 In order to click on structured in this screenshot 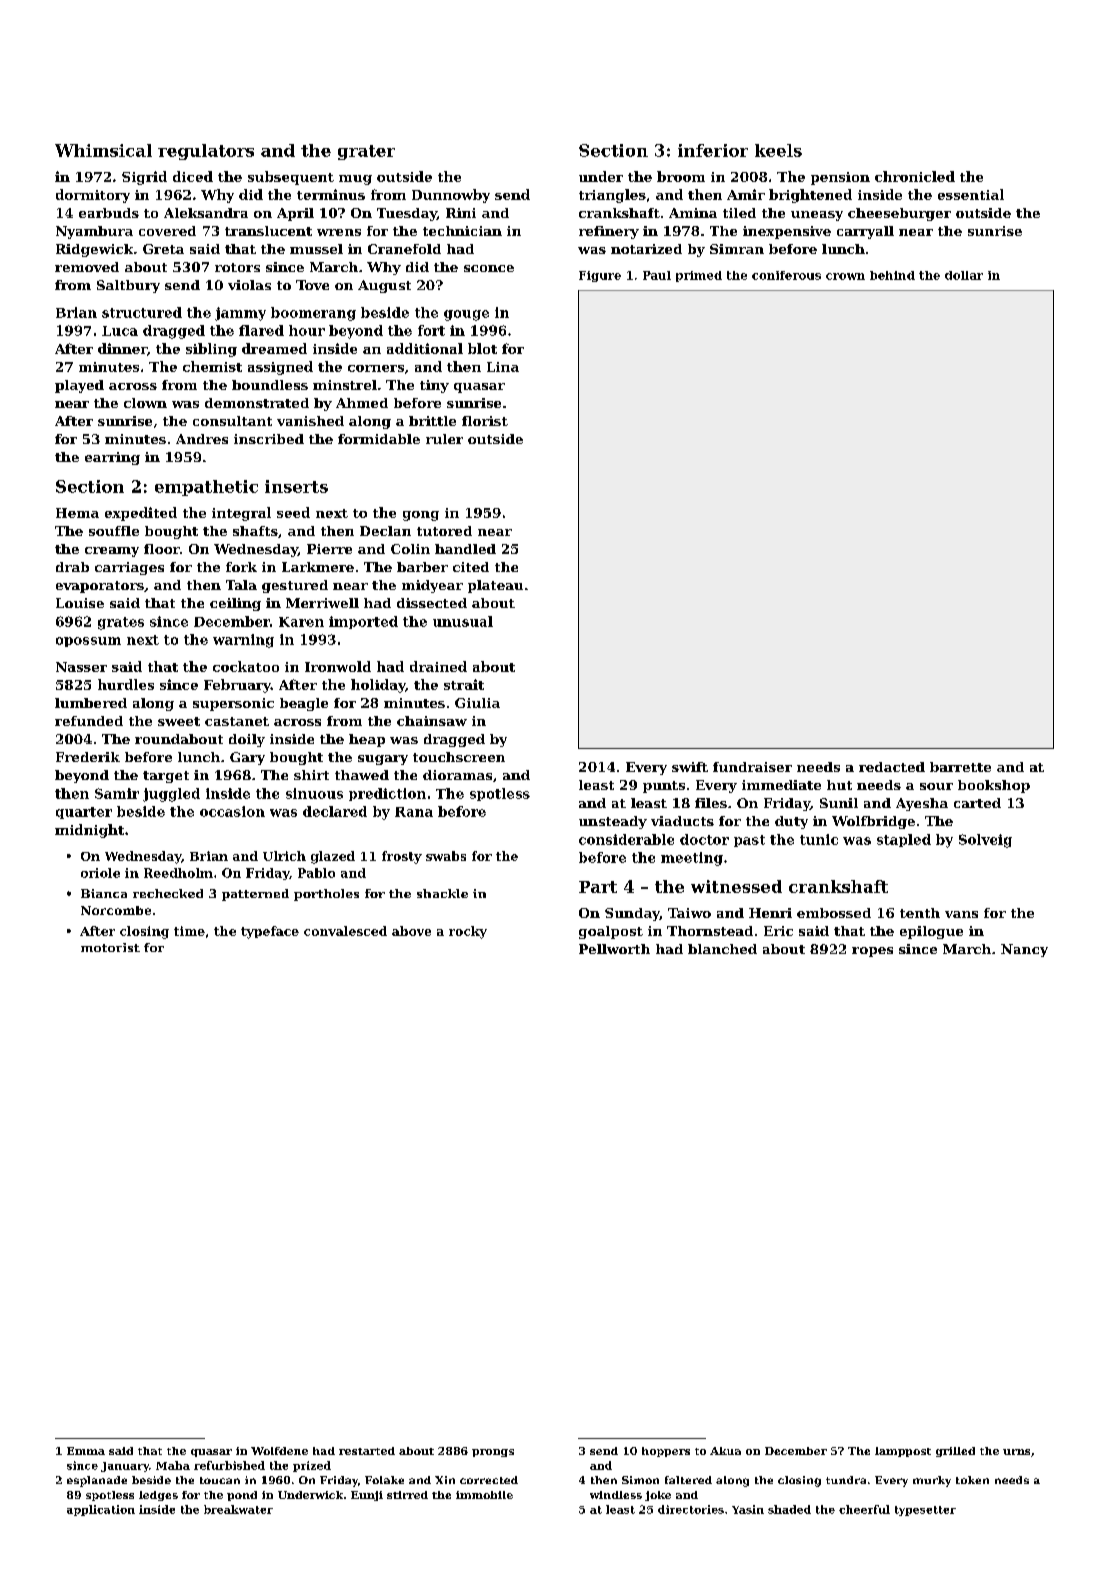, I will do `click(142, 312)`.
